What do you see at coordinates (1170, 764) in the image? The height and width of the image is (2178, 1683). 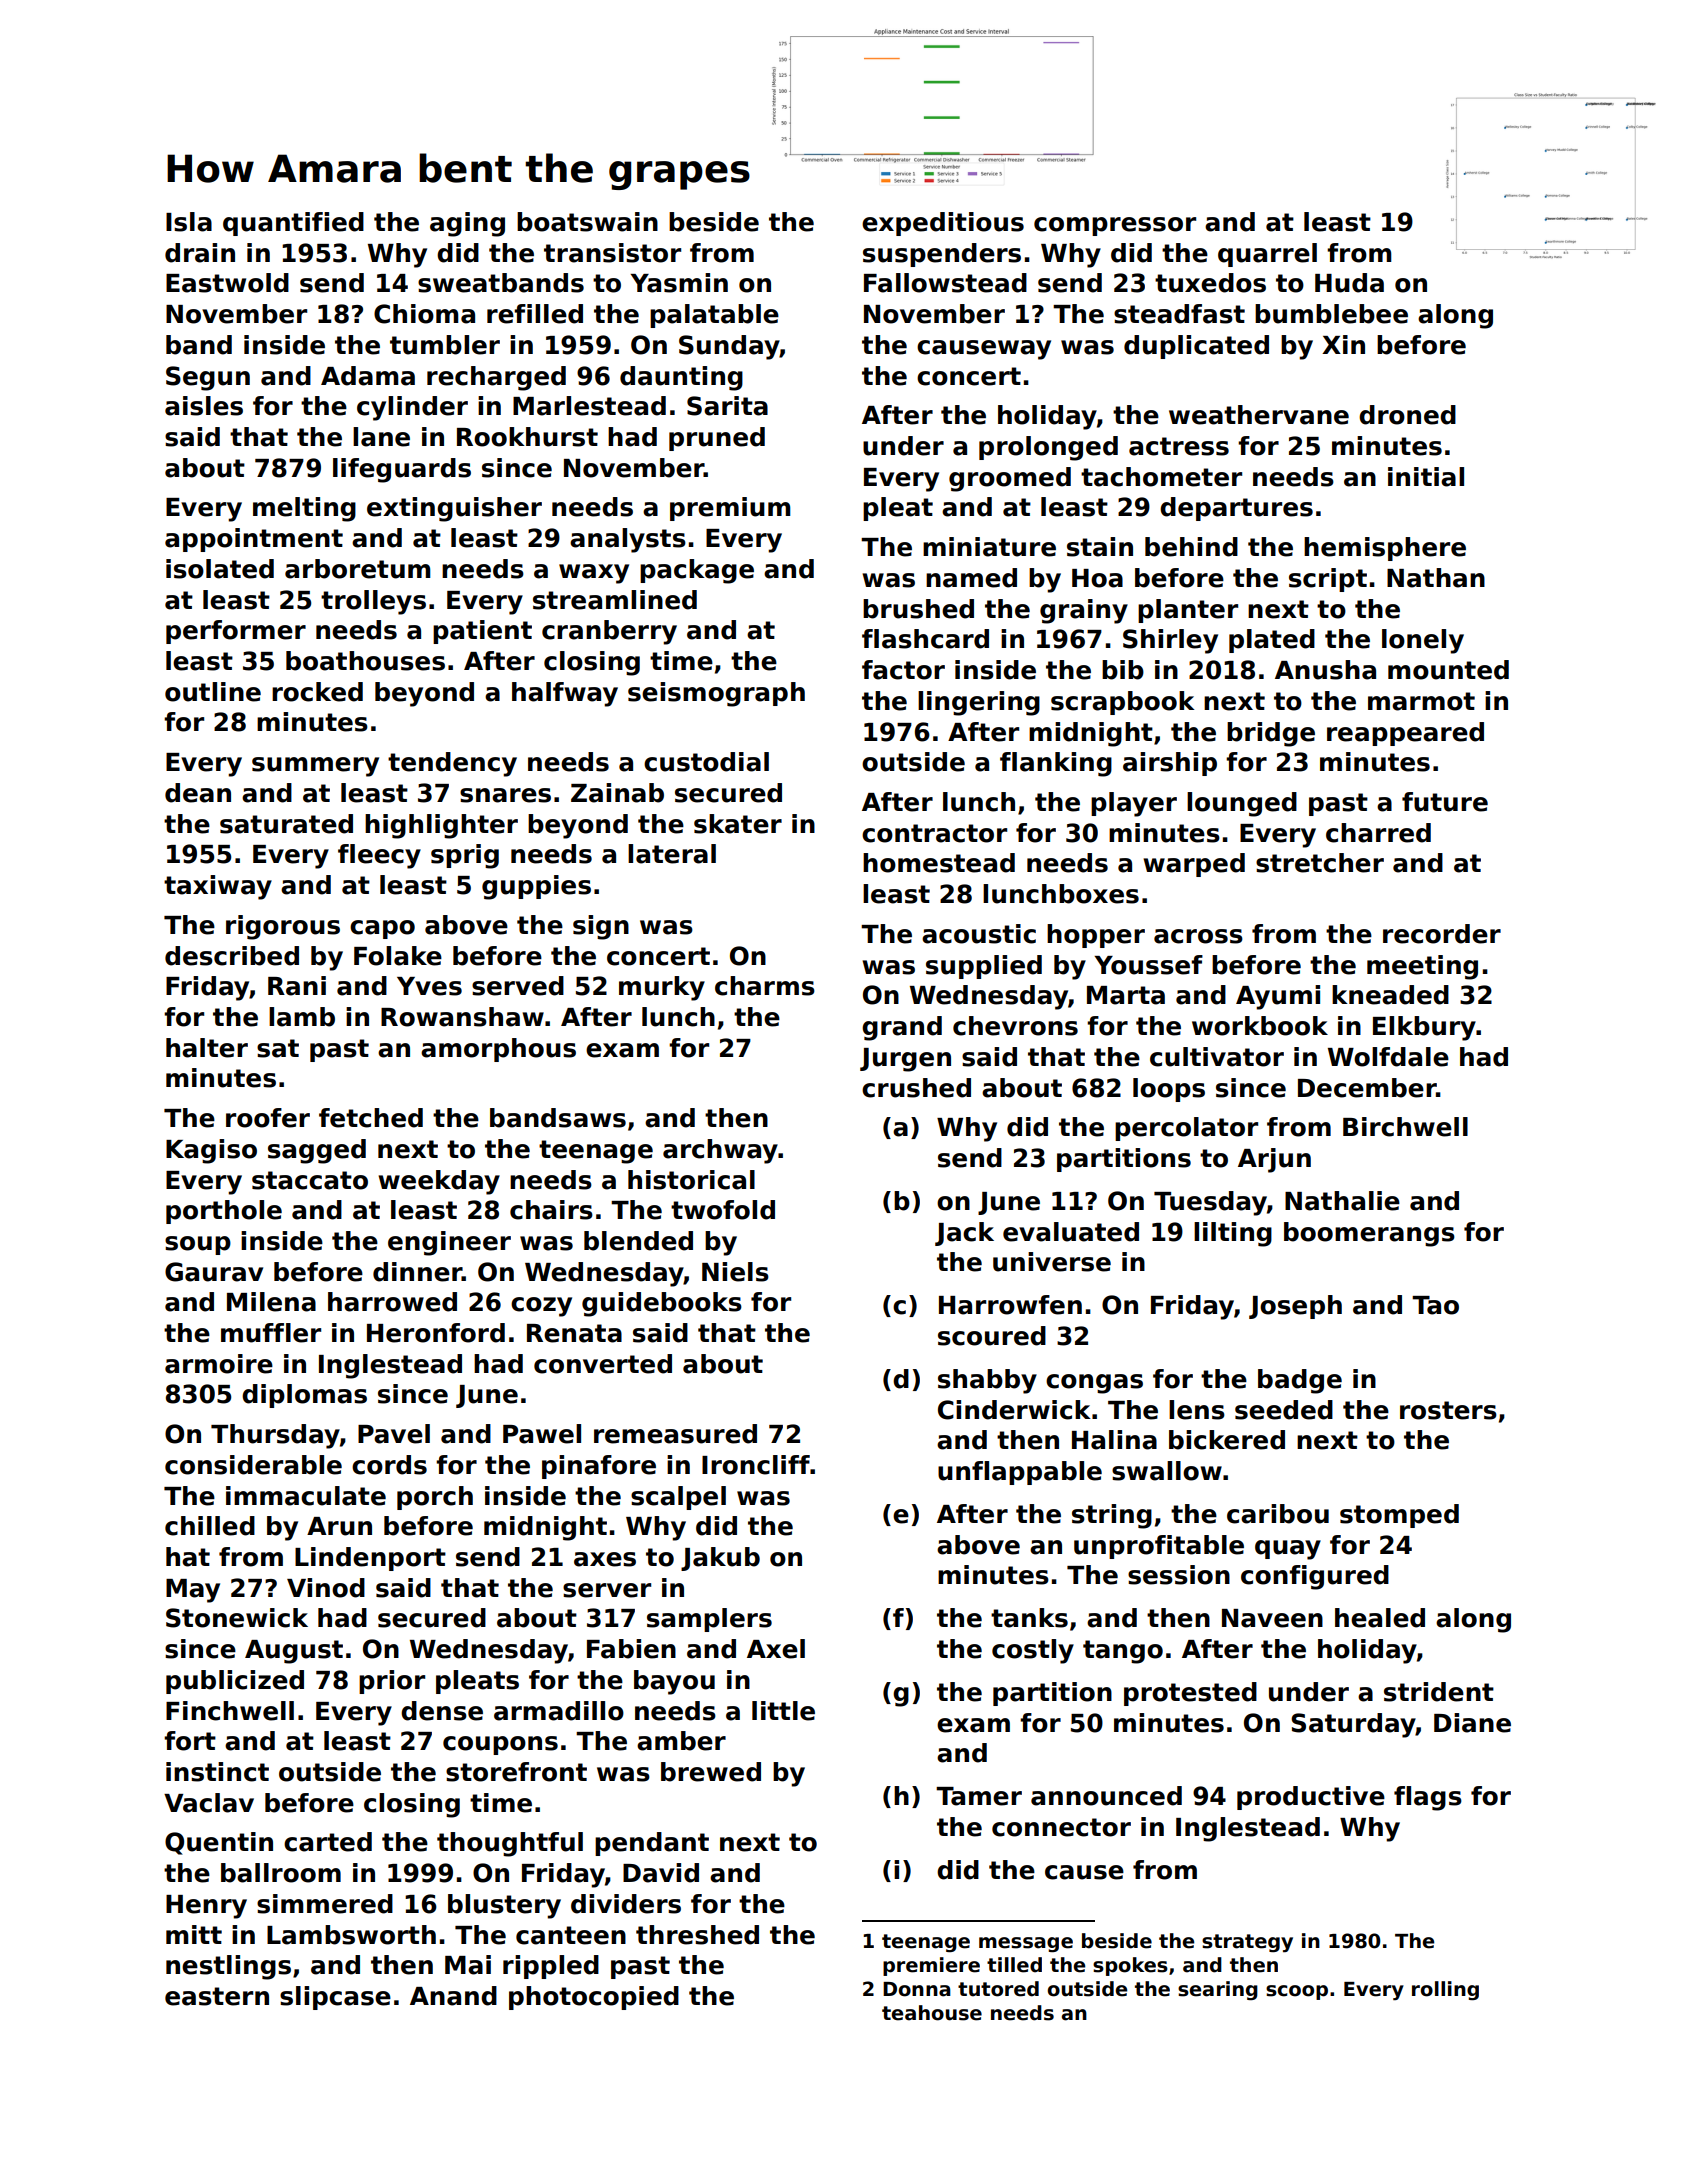 I see `airship` at bounding box center [1170, 764].
